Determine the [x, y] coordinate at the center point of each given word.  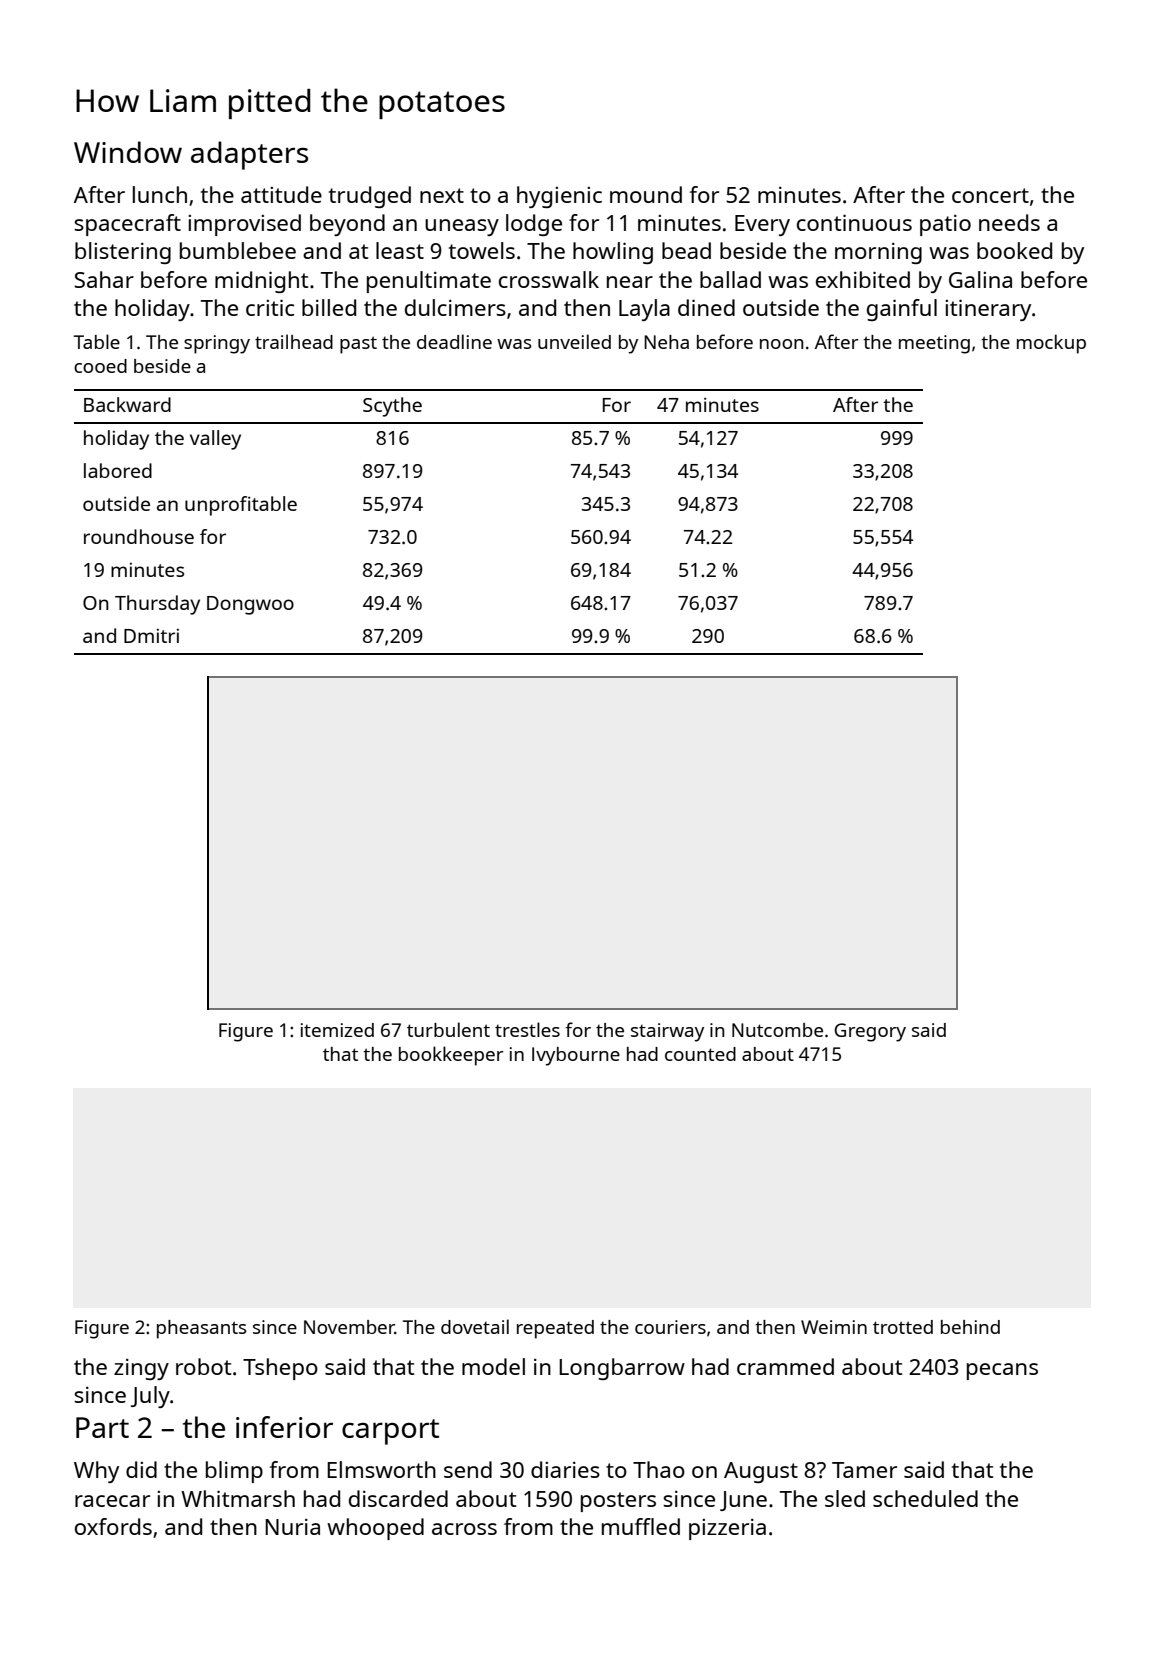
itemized [337, 1030]
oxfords [113, 1526]
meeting [934, 344]
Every [762, 225]
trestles [527, 1029]
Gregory [870, 1032]
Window [128, 152]
